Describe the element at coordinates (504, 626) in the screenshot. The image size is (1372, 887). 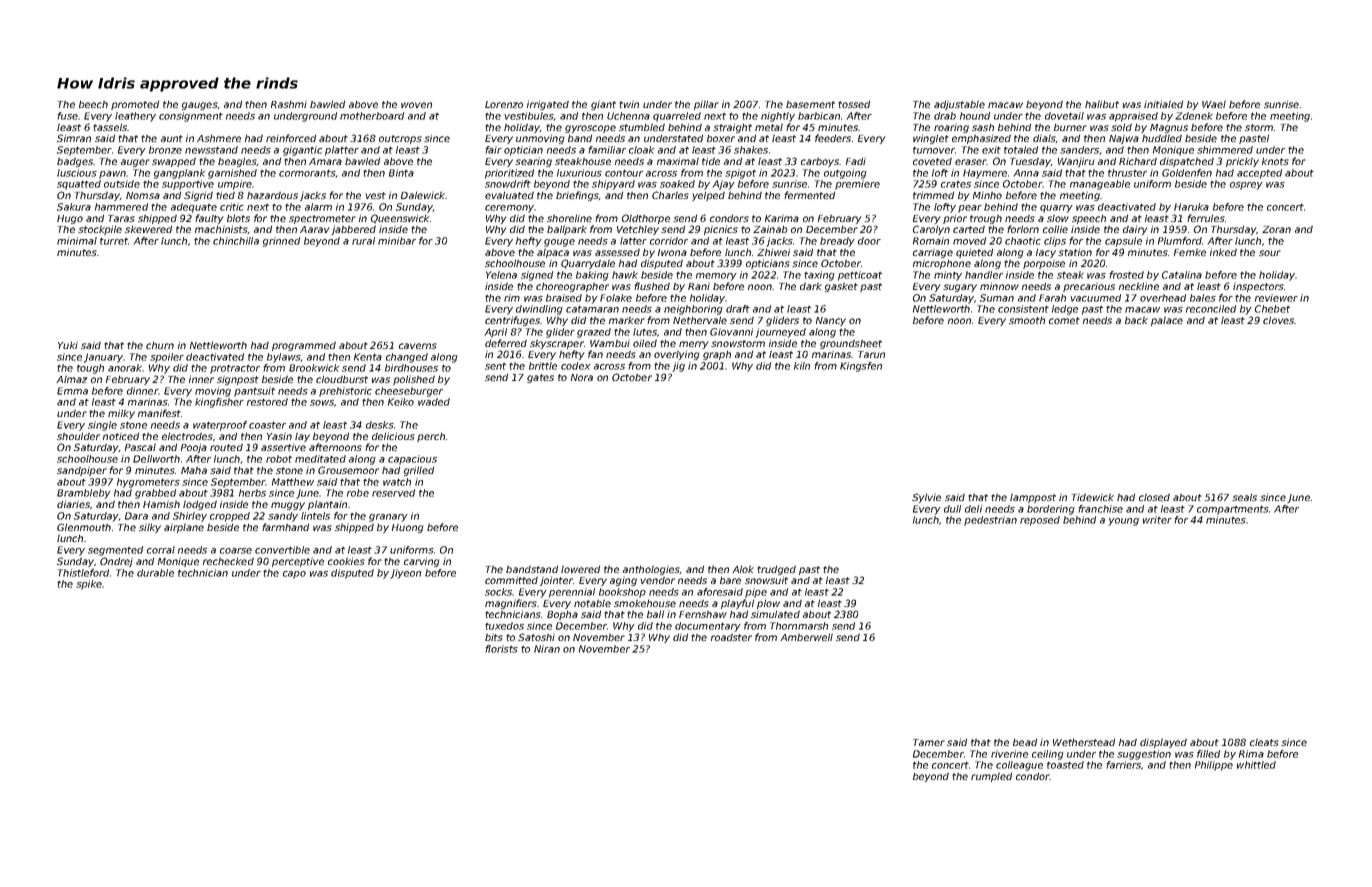
I see `tuxedos` at that location.
